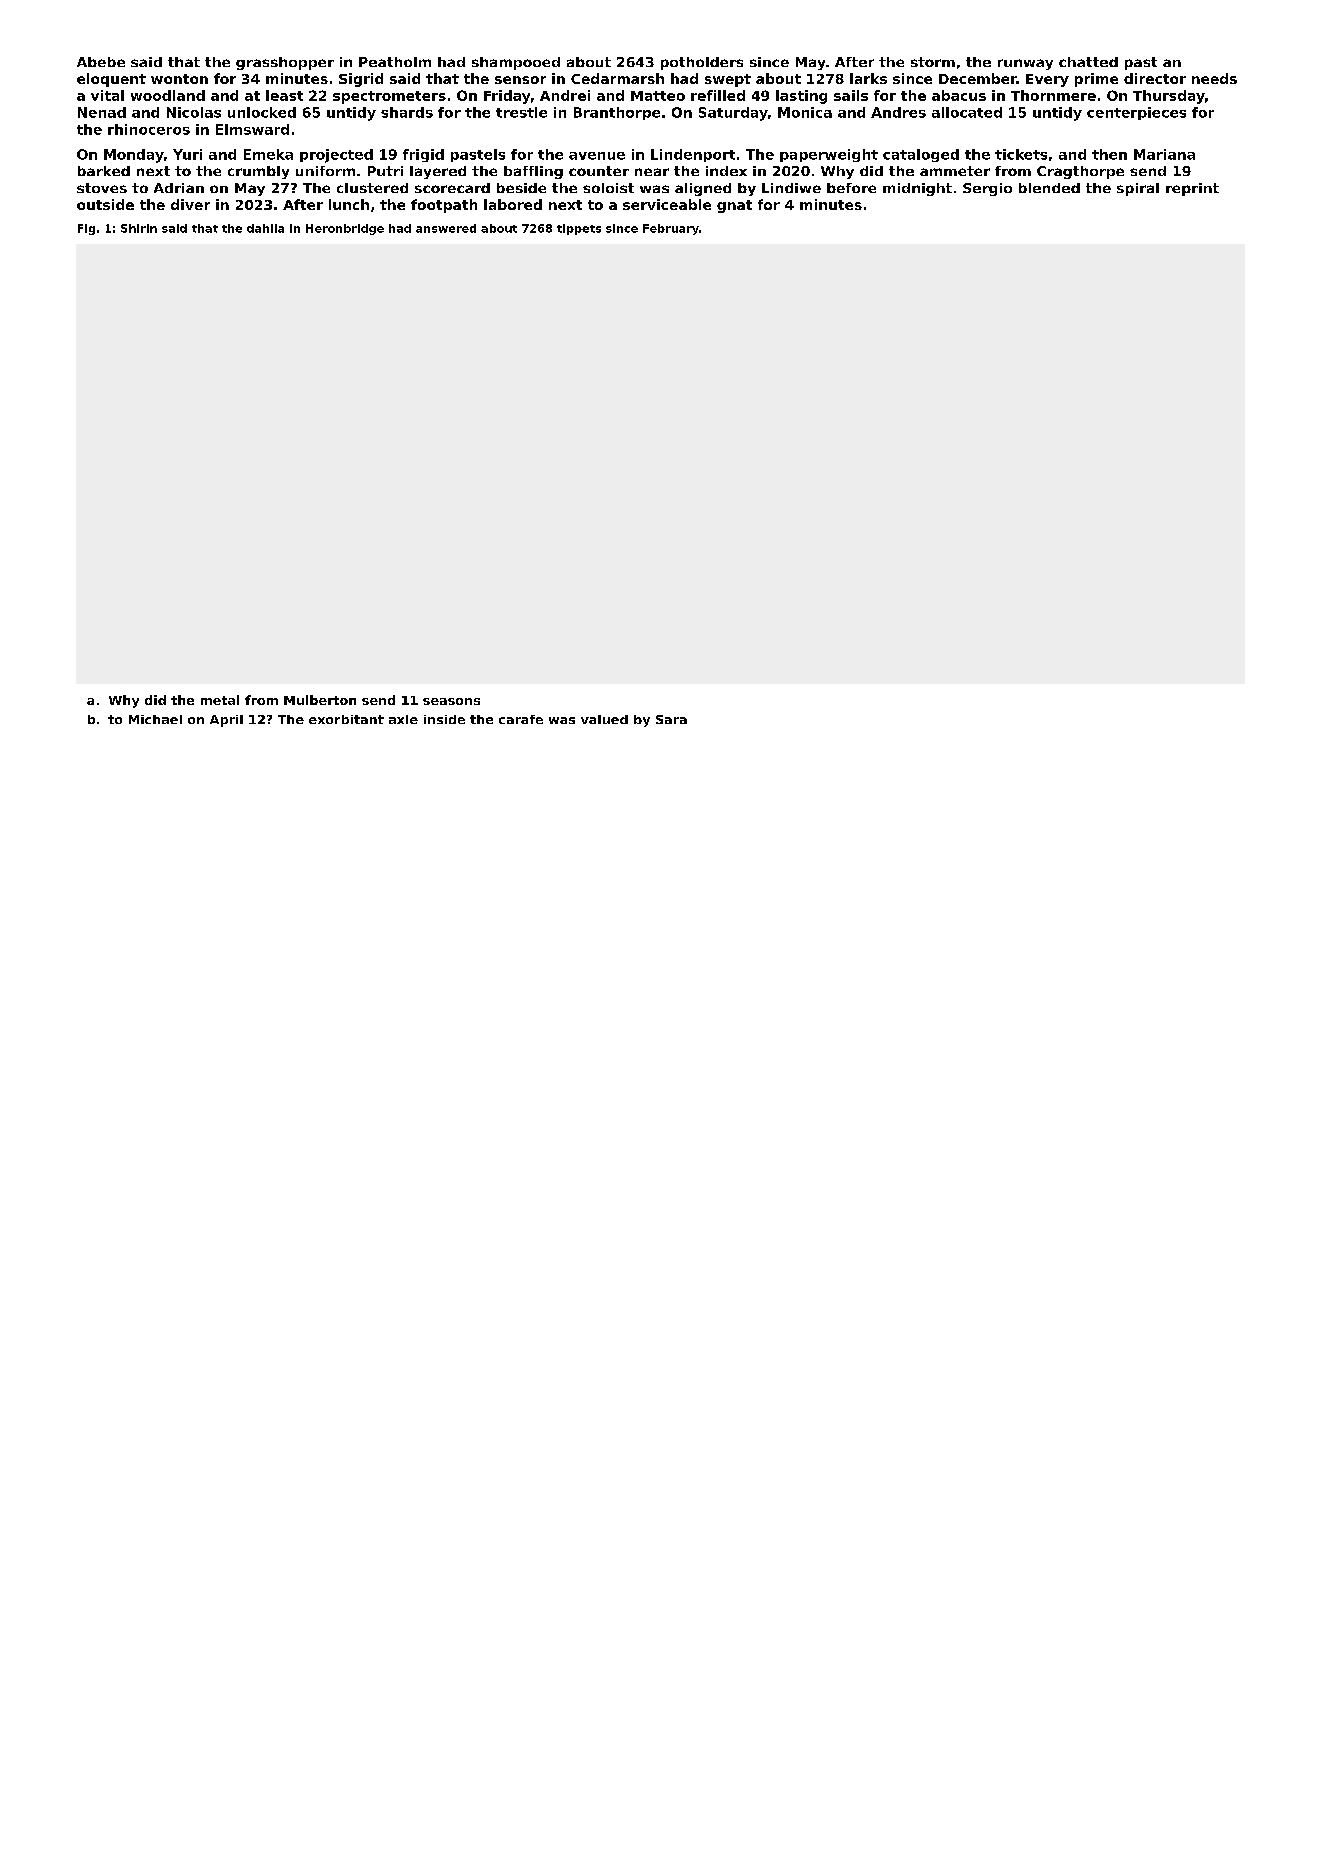 The image size is (1321, 1869). I want to click on answered, so click(446, 228).
